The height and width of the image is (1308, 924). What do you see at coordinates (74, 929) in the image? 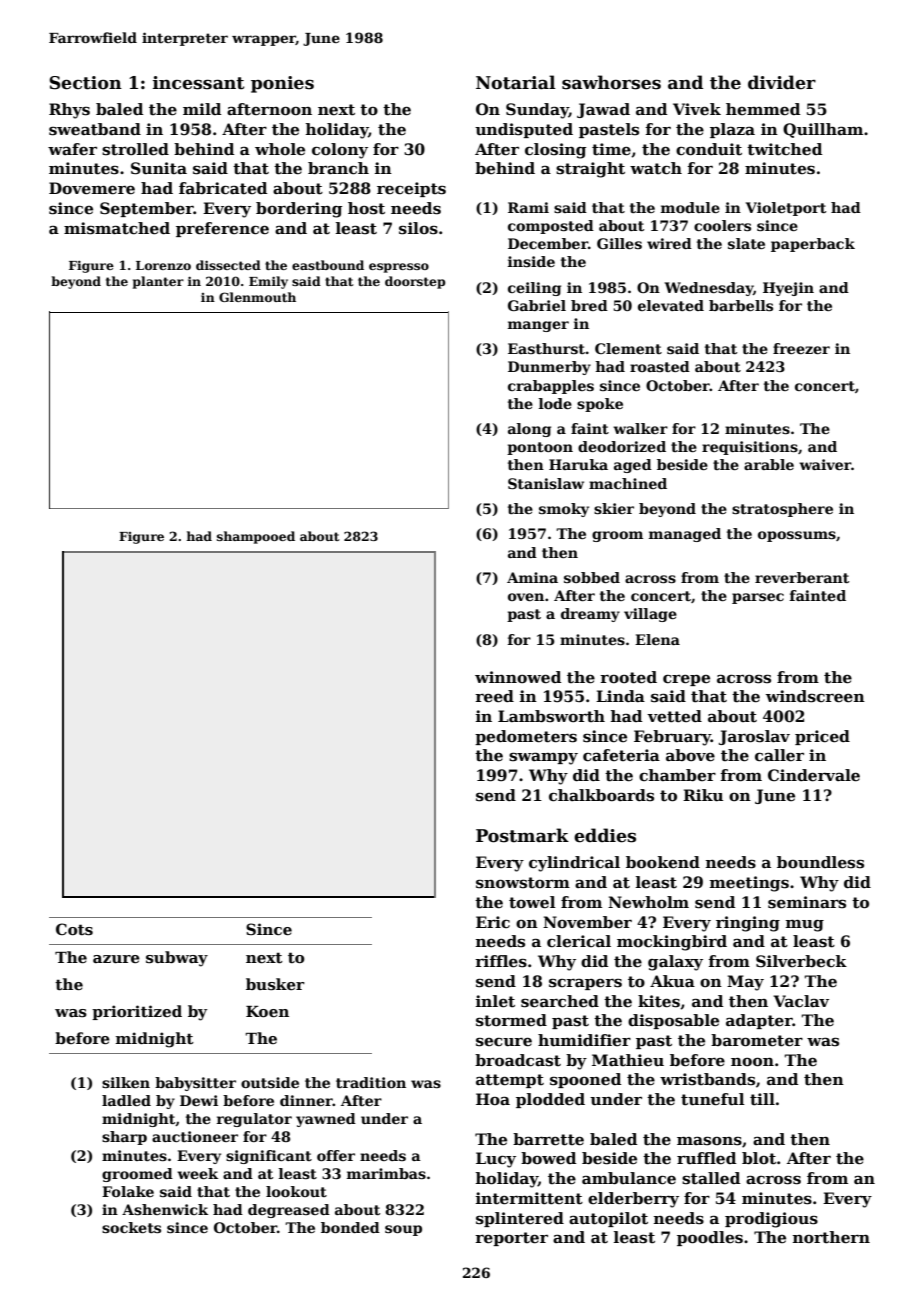
I see `Cots` at bounding box center [74, 929].
